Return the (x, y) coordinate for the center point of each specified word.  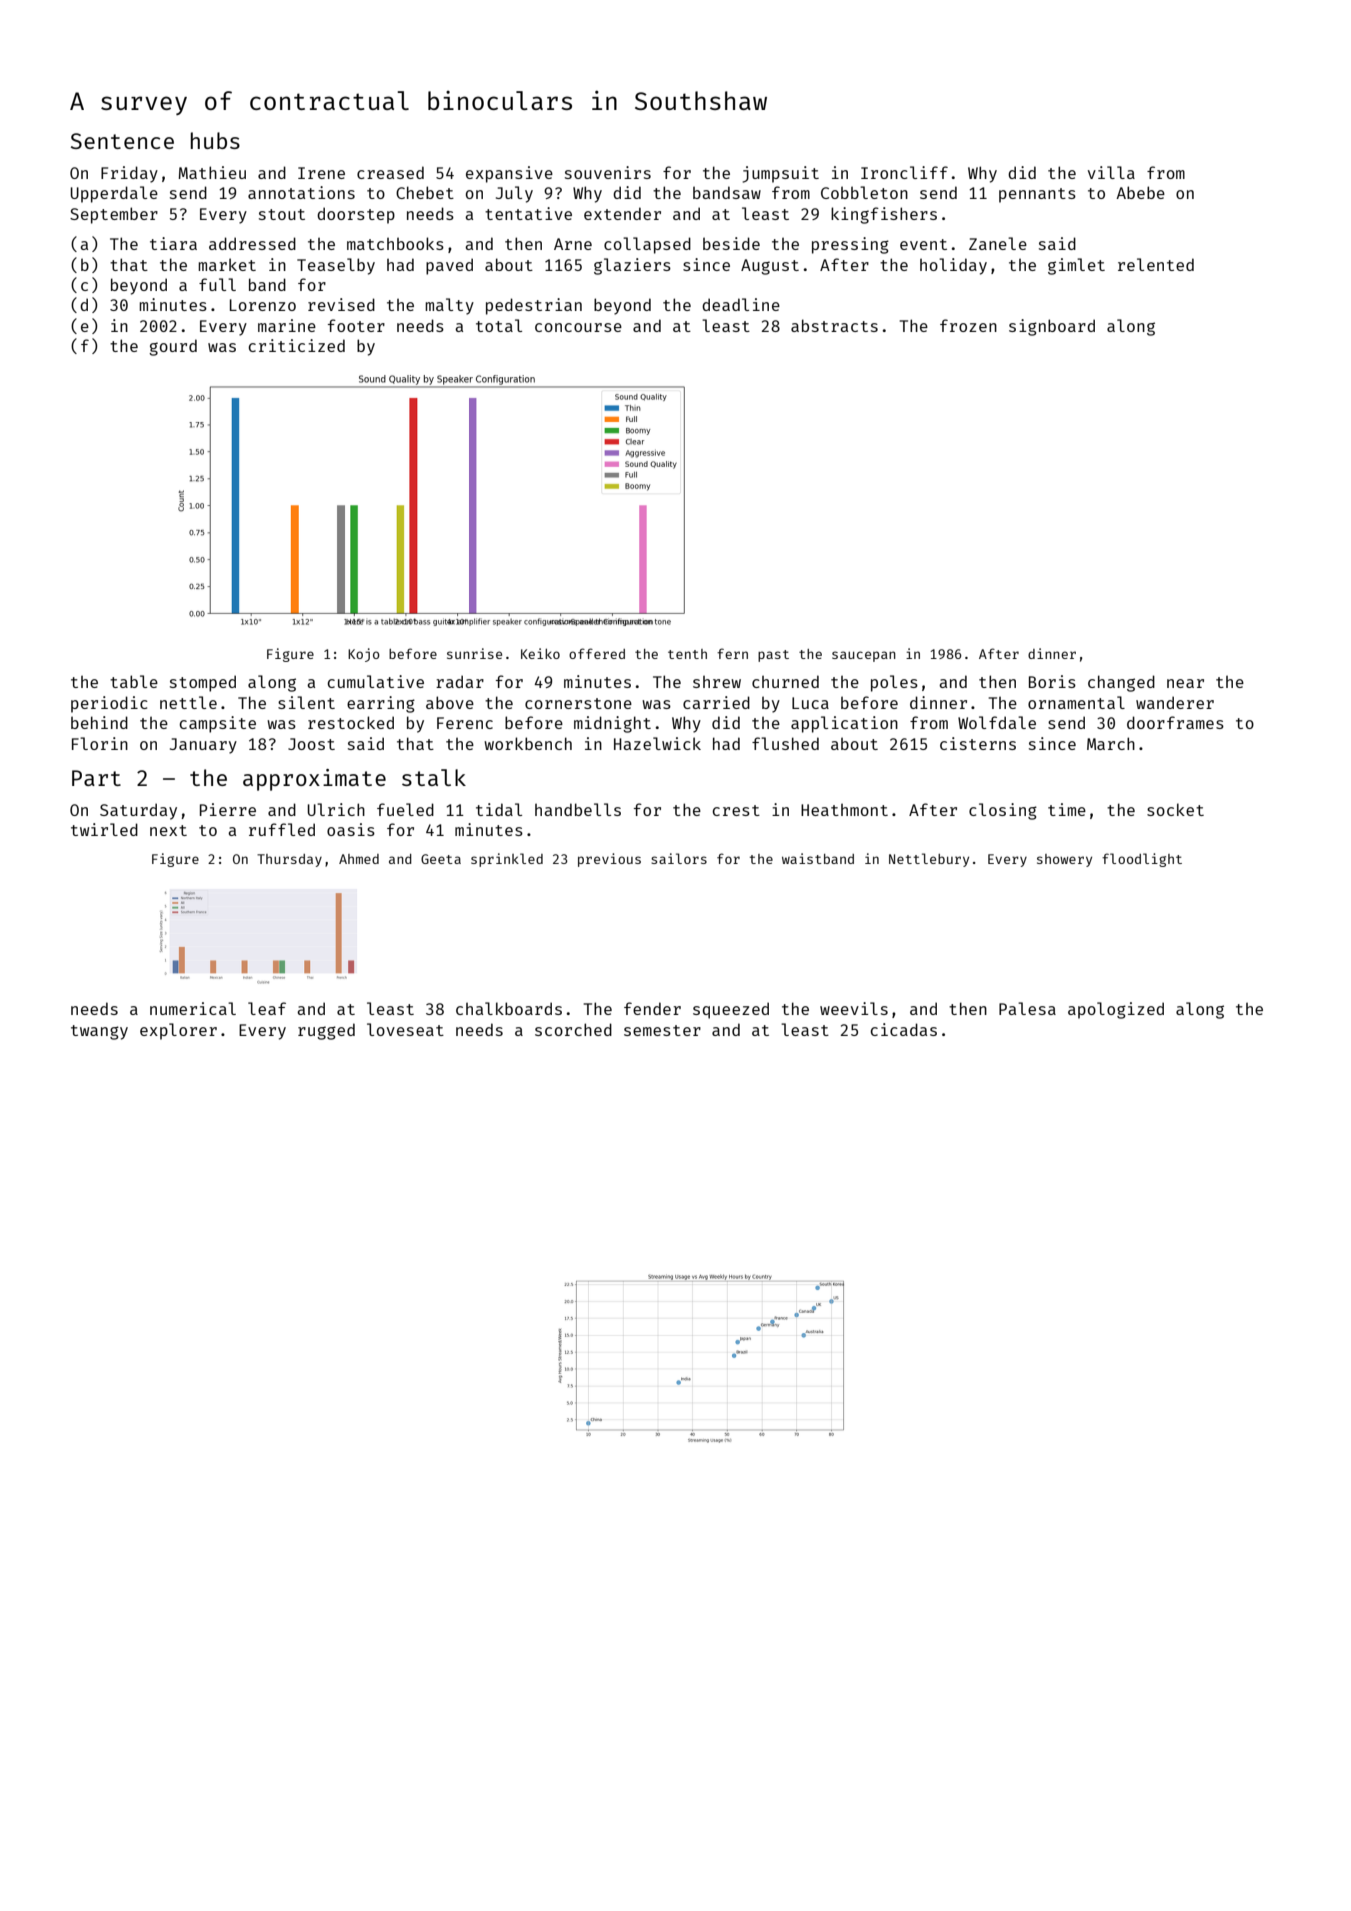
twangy (99, 1032)
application (844, 724)
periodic (109, 704)
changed (1121, 683)
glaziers (632, 266)
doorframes (1175, 722)
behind (99, 722)
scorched (573, 1029)
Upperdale (114, 194)
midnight (612, 724)
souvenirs (608, 172)
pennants (1037, 195)
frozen (968, 325)
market (227, 264)
